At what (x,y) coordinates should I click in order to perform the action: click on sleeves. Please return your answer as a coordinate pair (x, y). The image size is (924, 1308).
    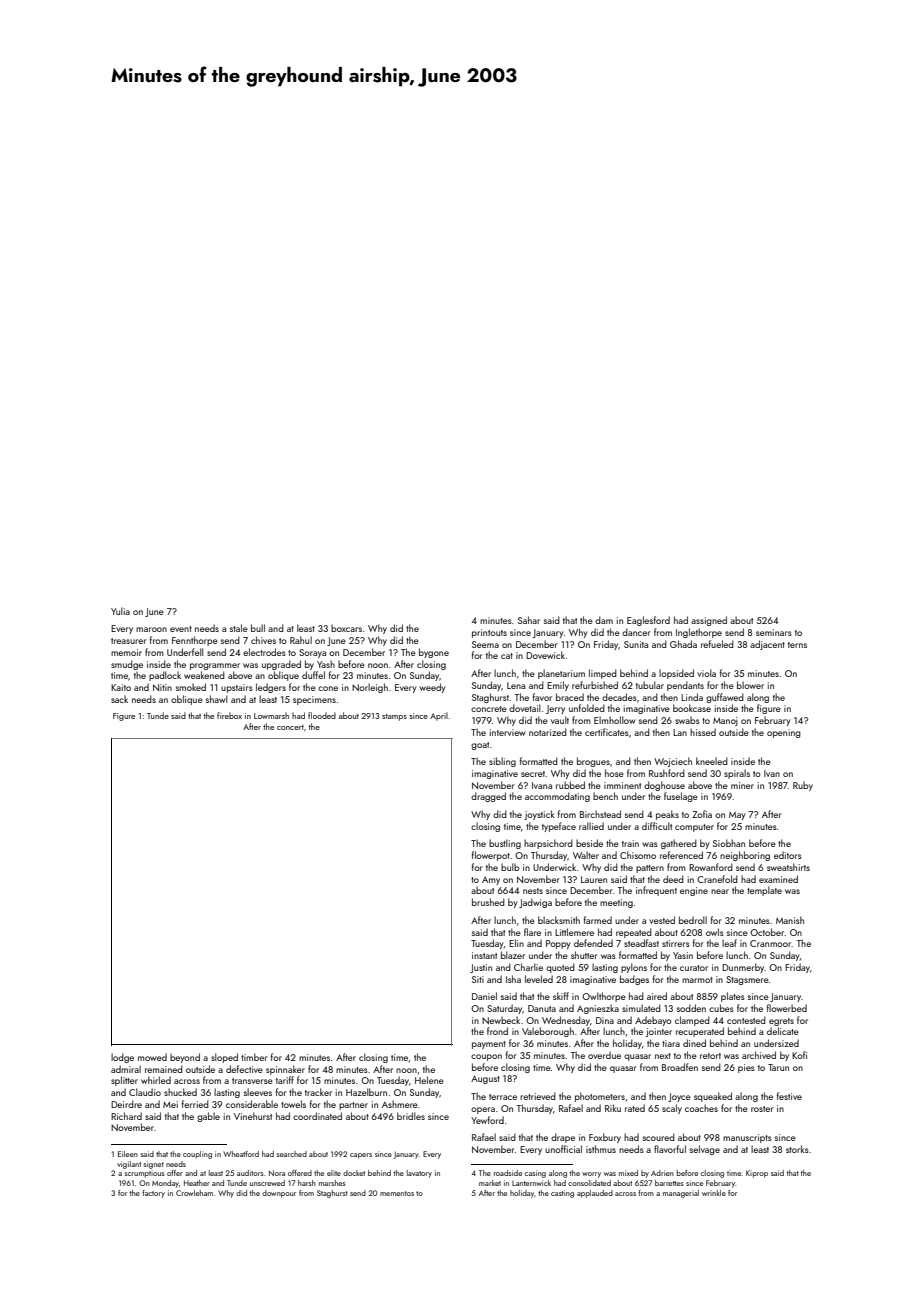
    Looking at the image, I should click on (258, 1092).
